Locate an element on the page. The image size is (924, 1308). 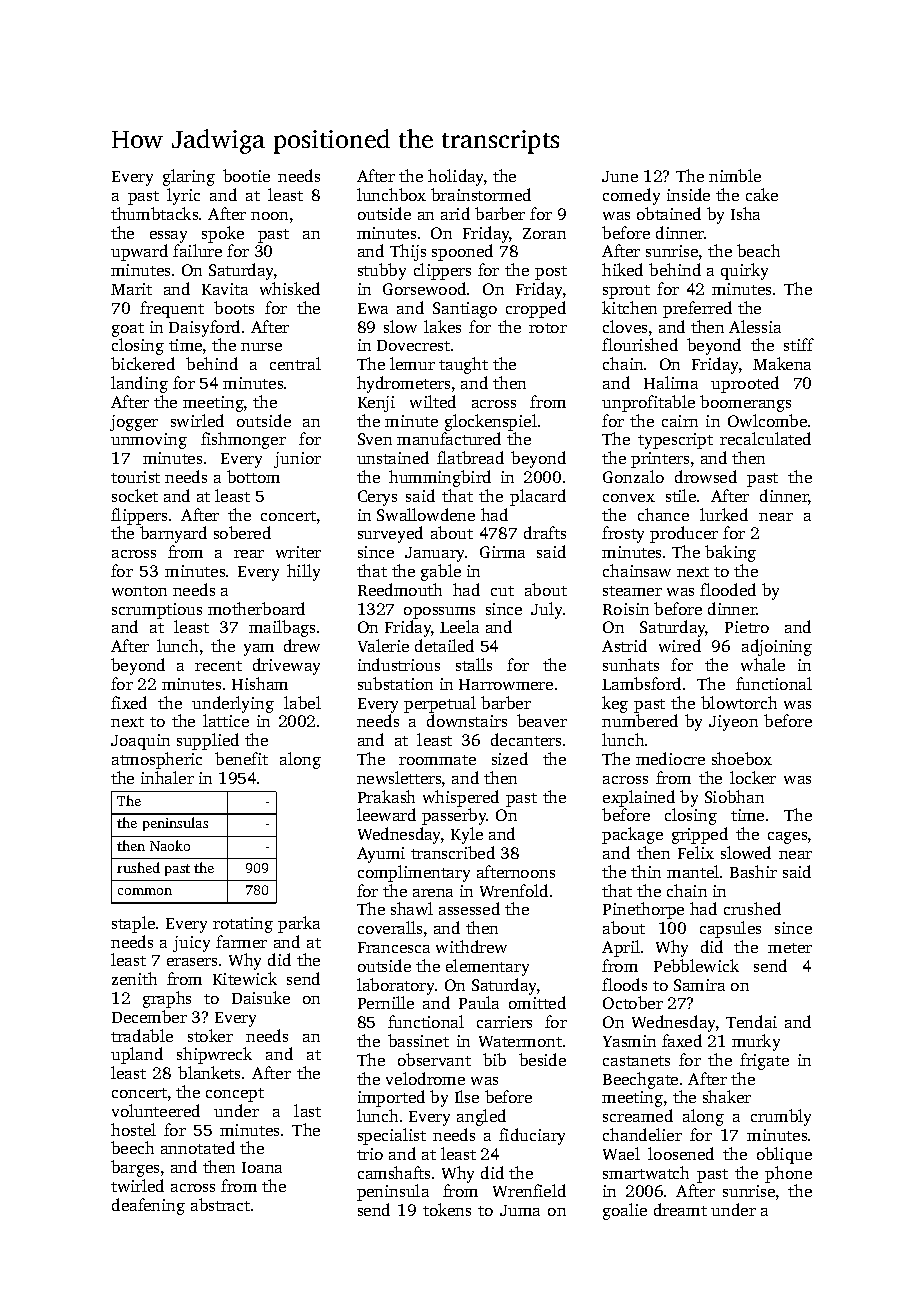
Cerys is located at coordinates (377, 498).
